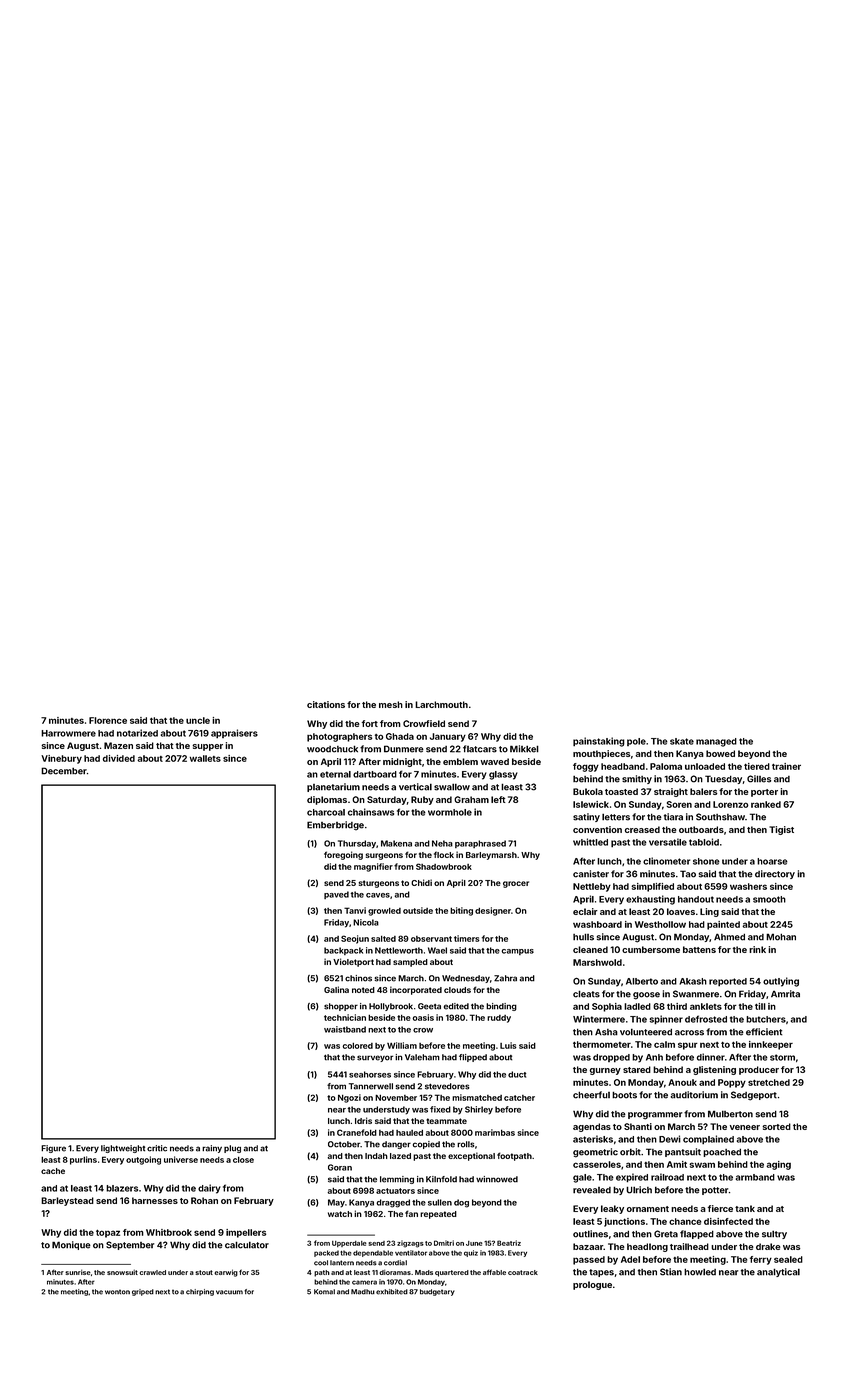 This document has width=849, height=1400. I want to click on skate, so click(682, 741).
